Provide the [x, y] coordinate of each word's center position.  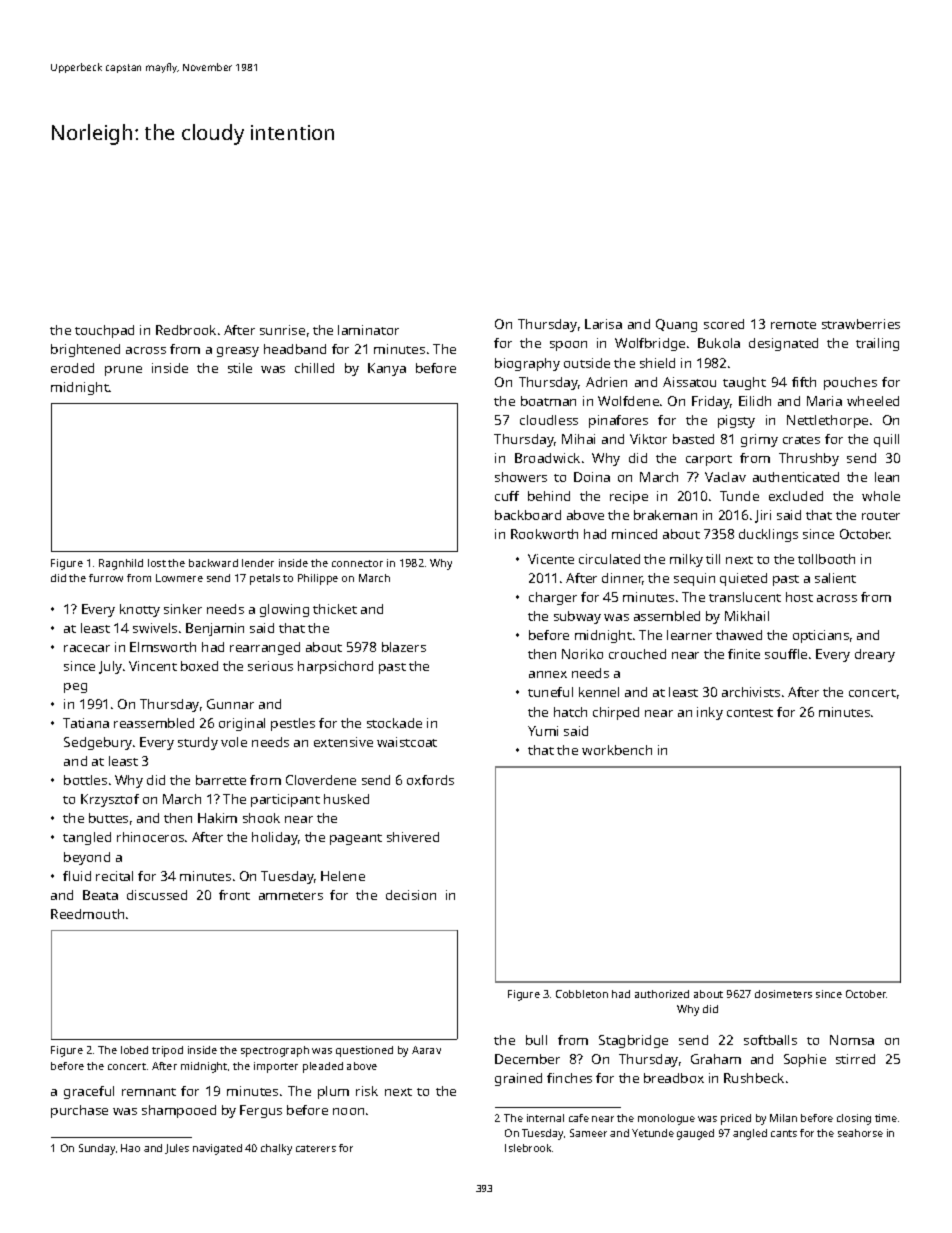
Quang [676, 325]
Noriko [582, 654]
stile [240, 368]
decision [411, 895]
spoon [568, 346]
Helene [343, 876]
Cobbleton [582, 994]
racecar [87, 648]
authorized [662, 994]
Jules [177, 1149]
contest [750, 713]
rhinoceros [150, 837]
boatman [548, 401]
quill [886, 440]
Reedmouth [87, 914]
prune [123, 371]
